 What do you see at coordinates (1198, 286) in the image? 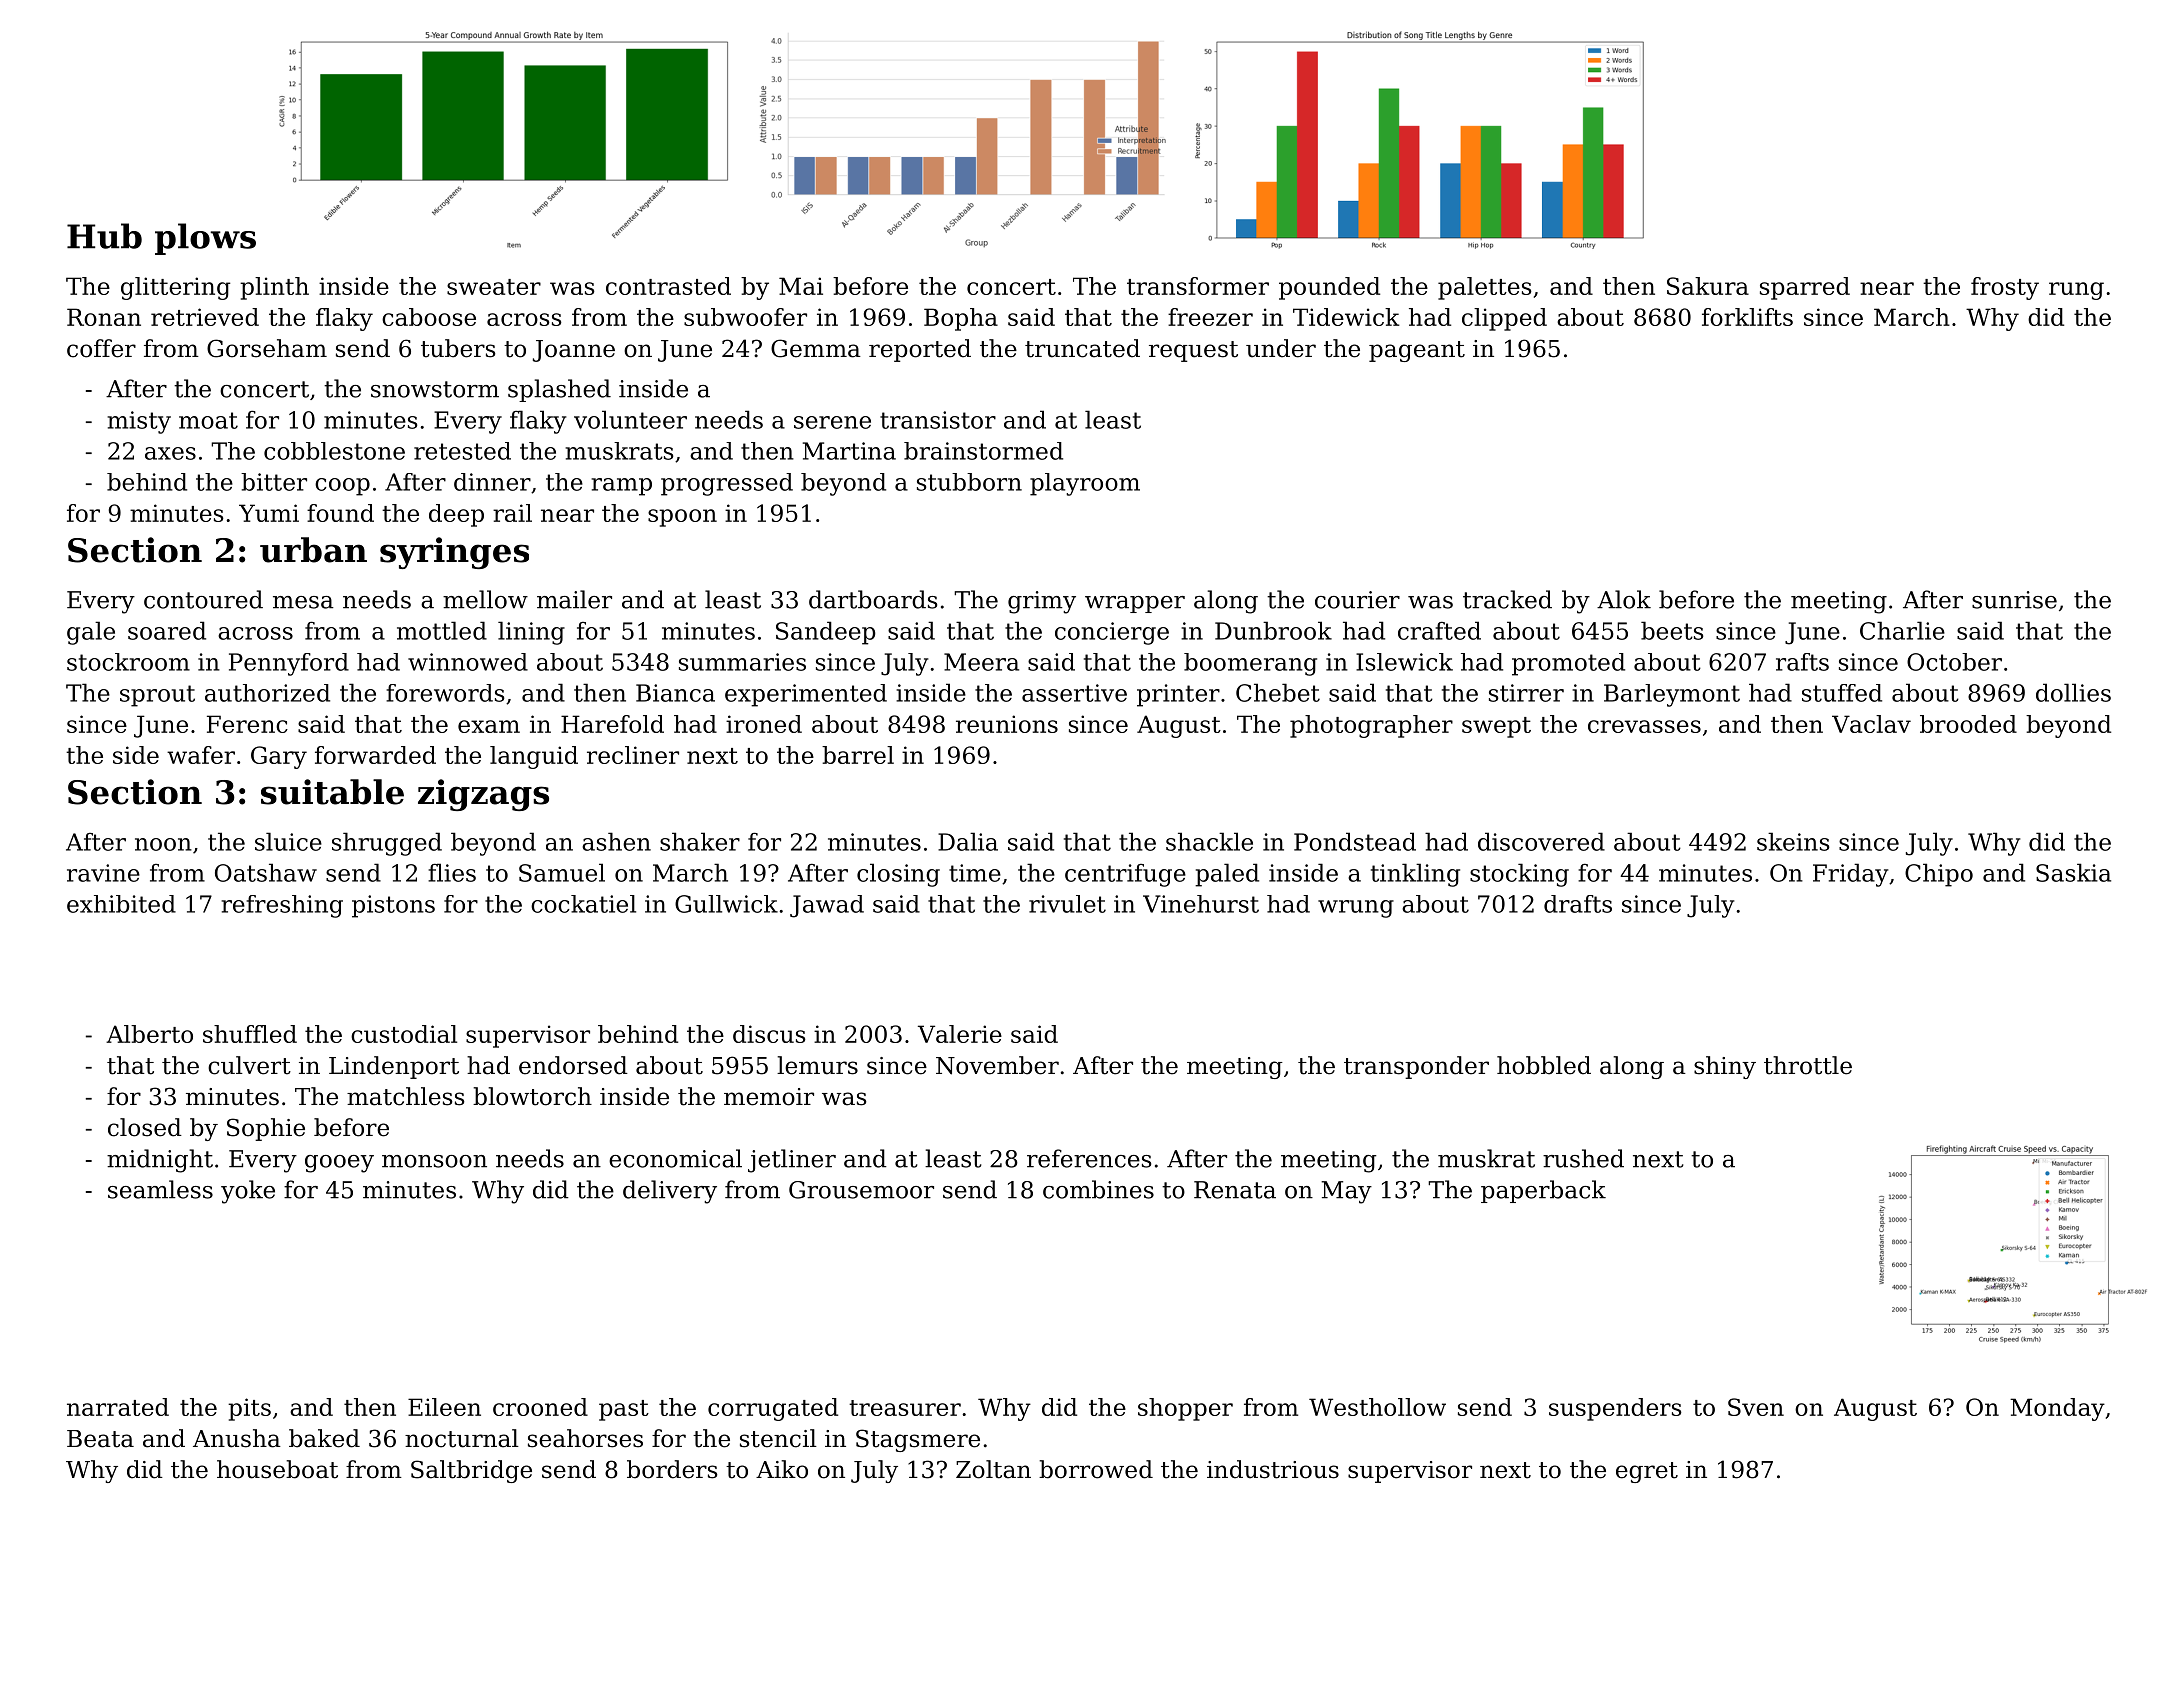
I see `transformer` at bounding box center [1198, 286].
